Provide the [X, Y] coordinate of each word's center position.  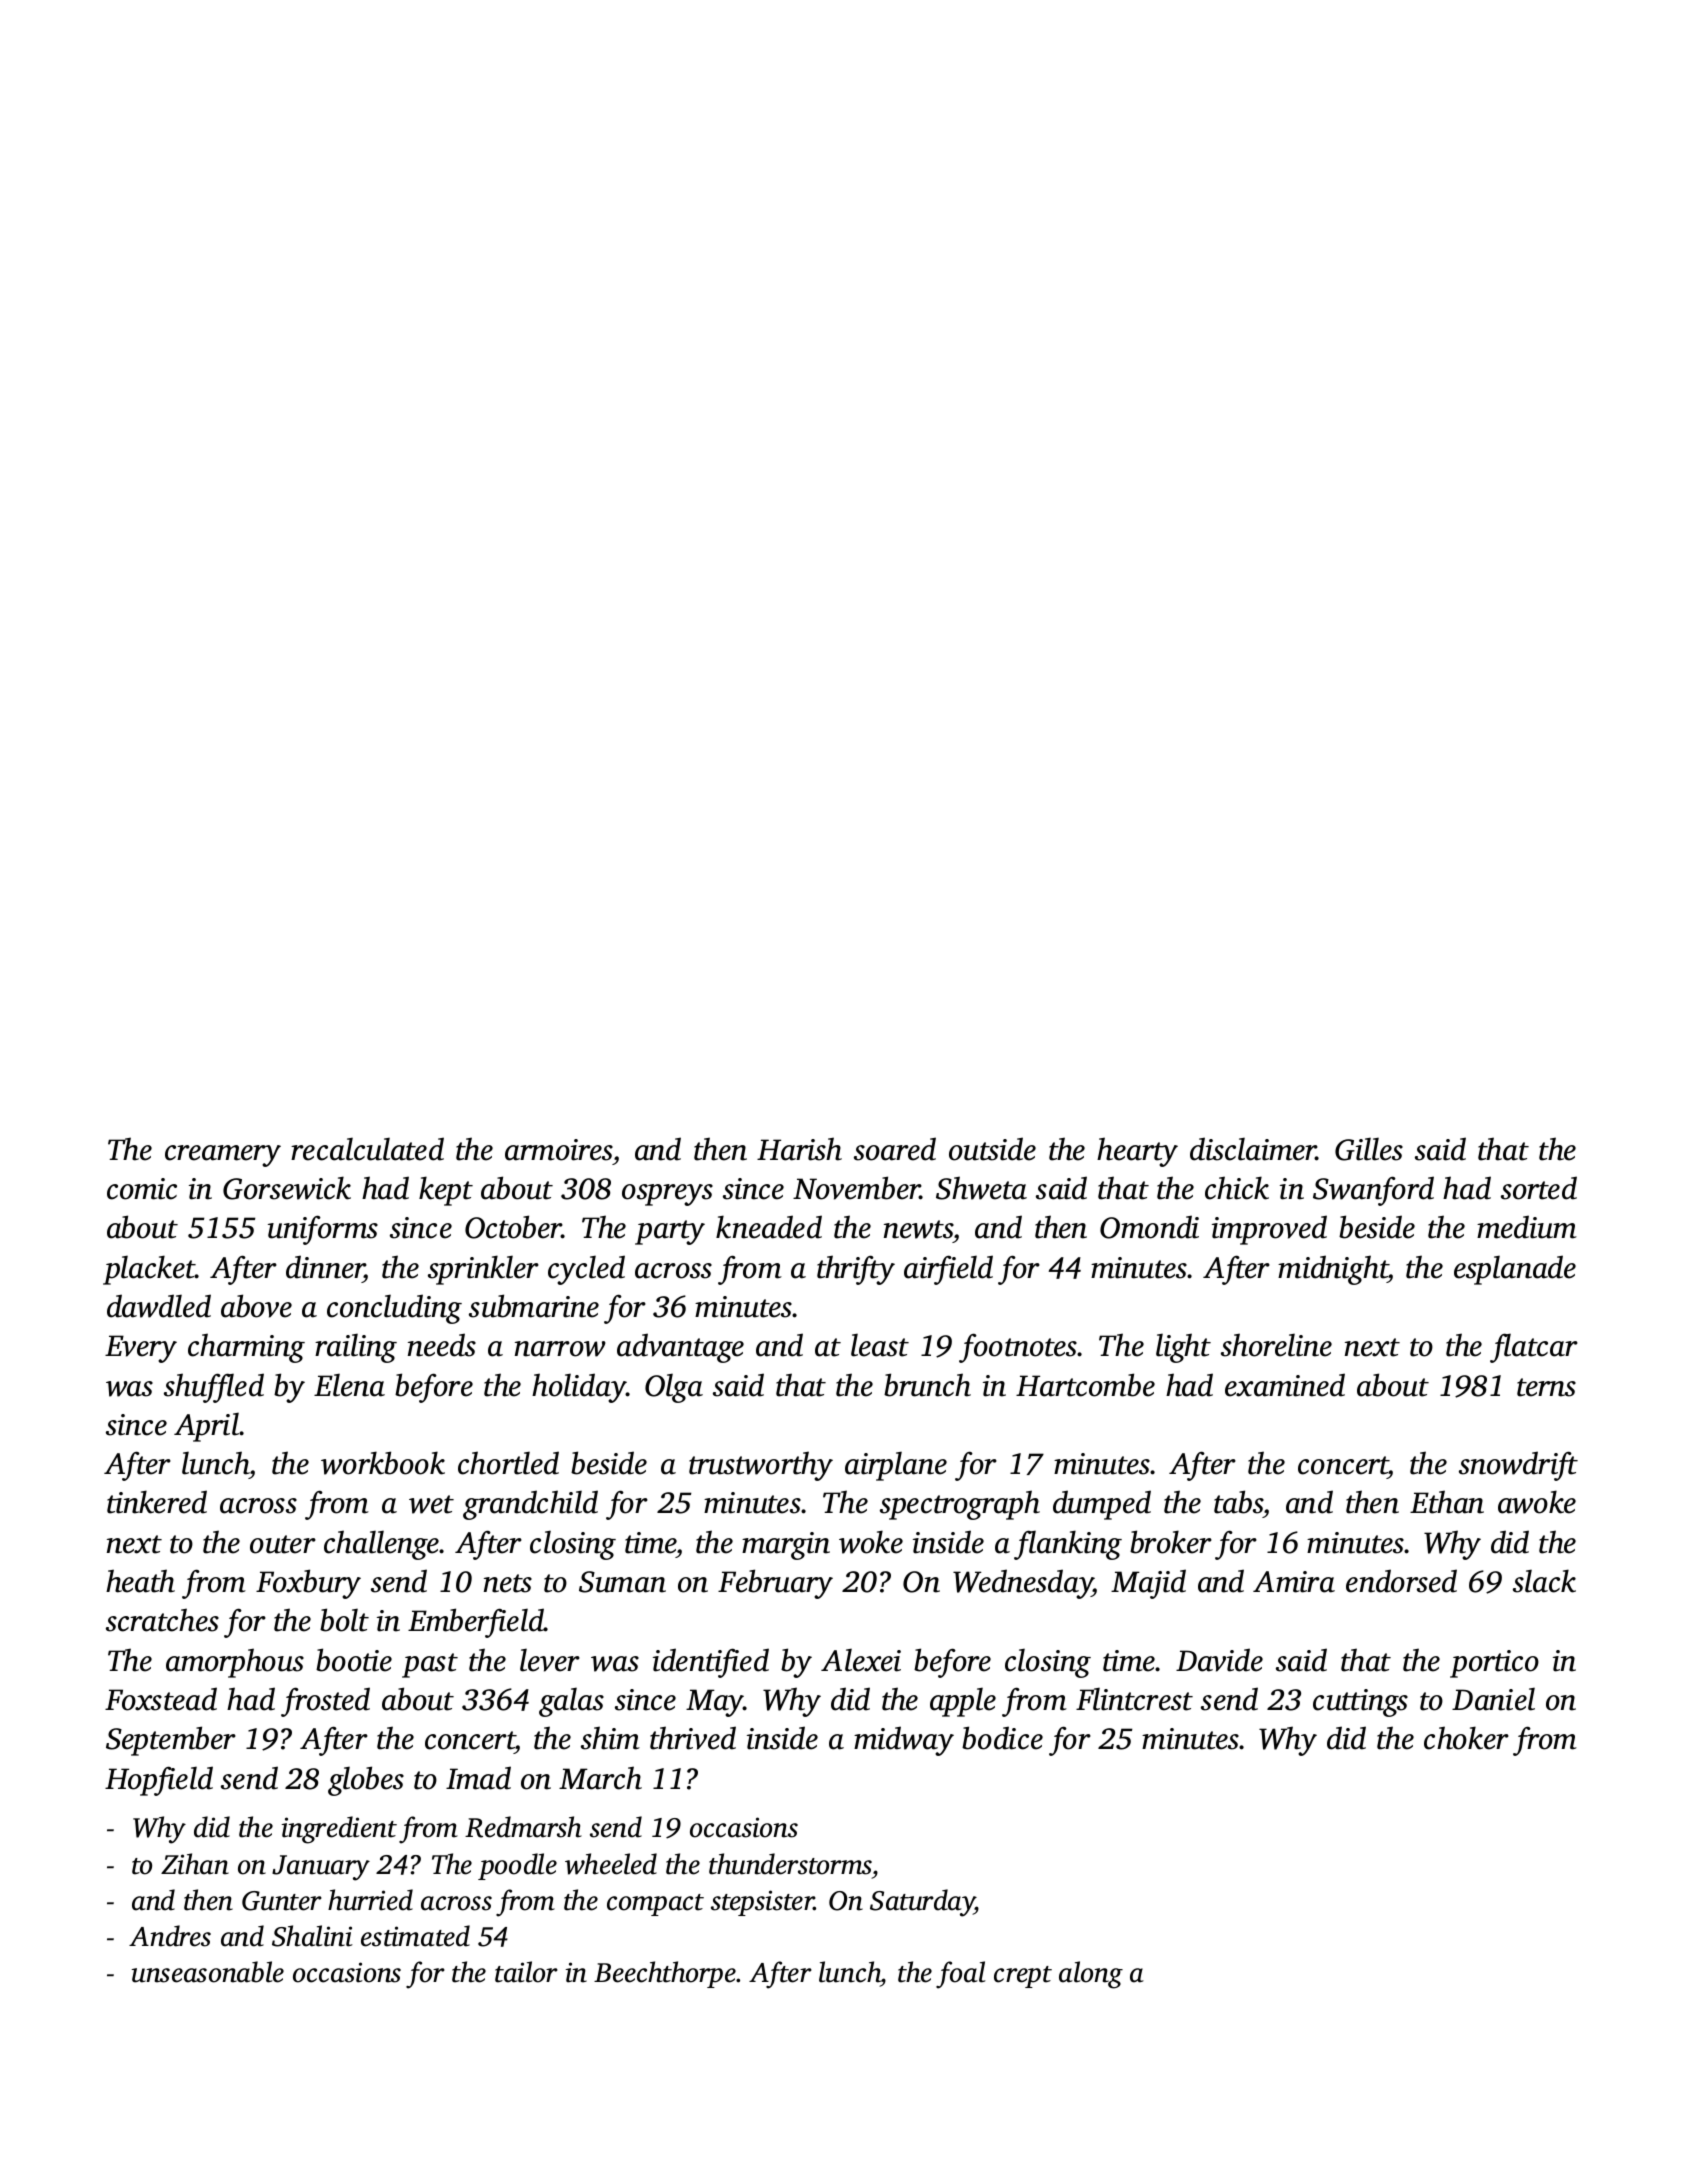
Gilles [1369, 1149]
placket [149, 1270]
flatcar [1534, 1348]
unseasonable [208, 1972]
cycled [586, 1270]
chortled [508, 1463]
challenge [382, 1545]
